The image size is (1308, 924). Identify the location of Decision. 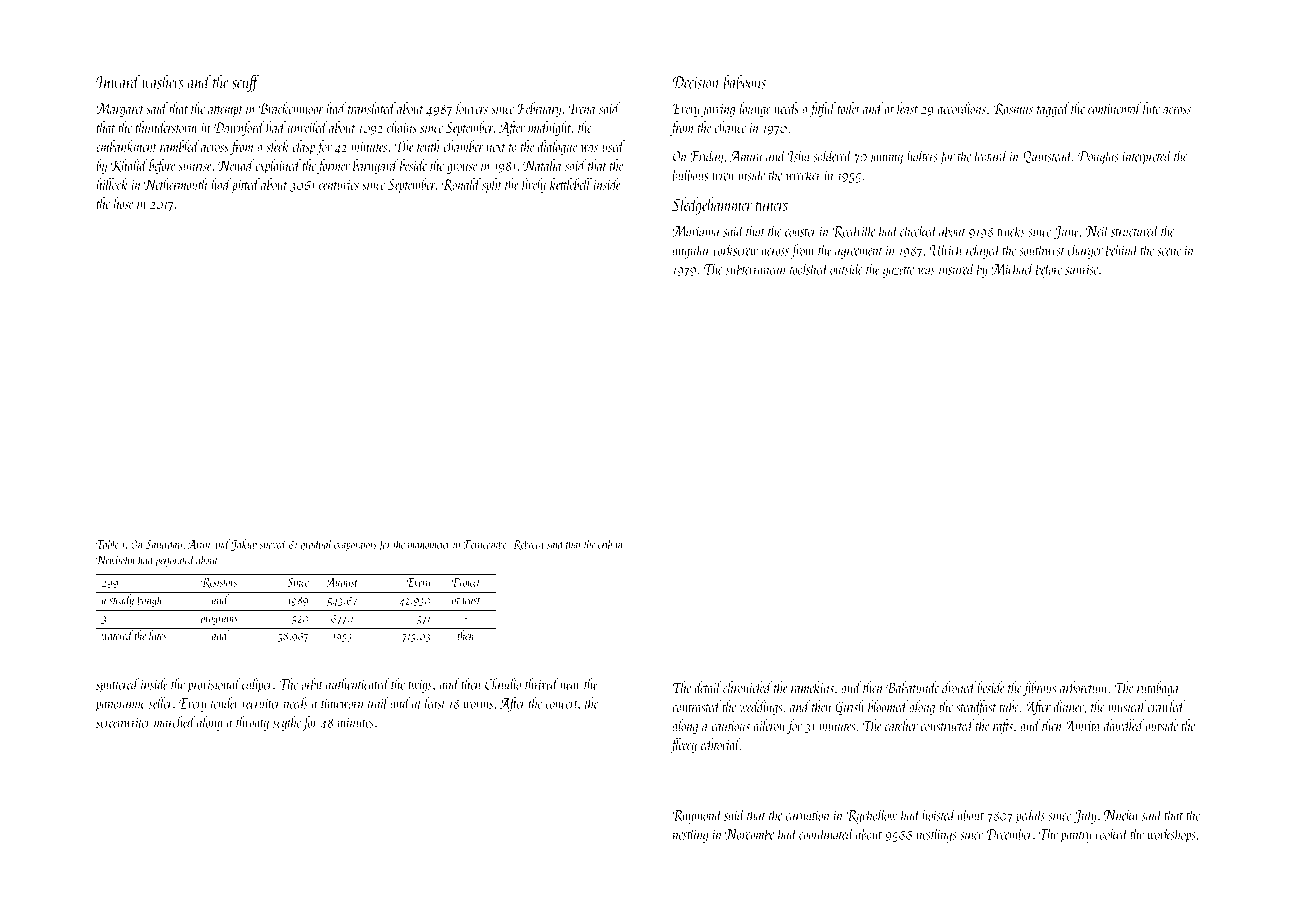
(696, 82).
